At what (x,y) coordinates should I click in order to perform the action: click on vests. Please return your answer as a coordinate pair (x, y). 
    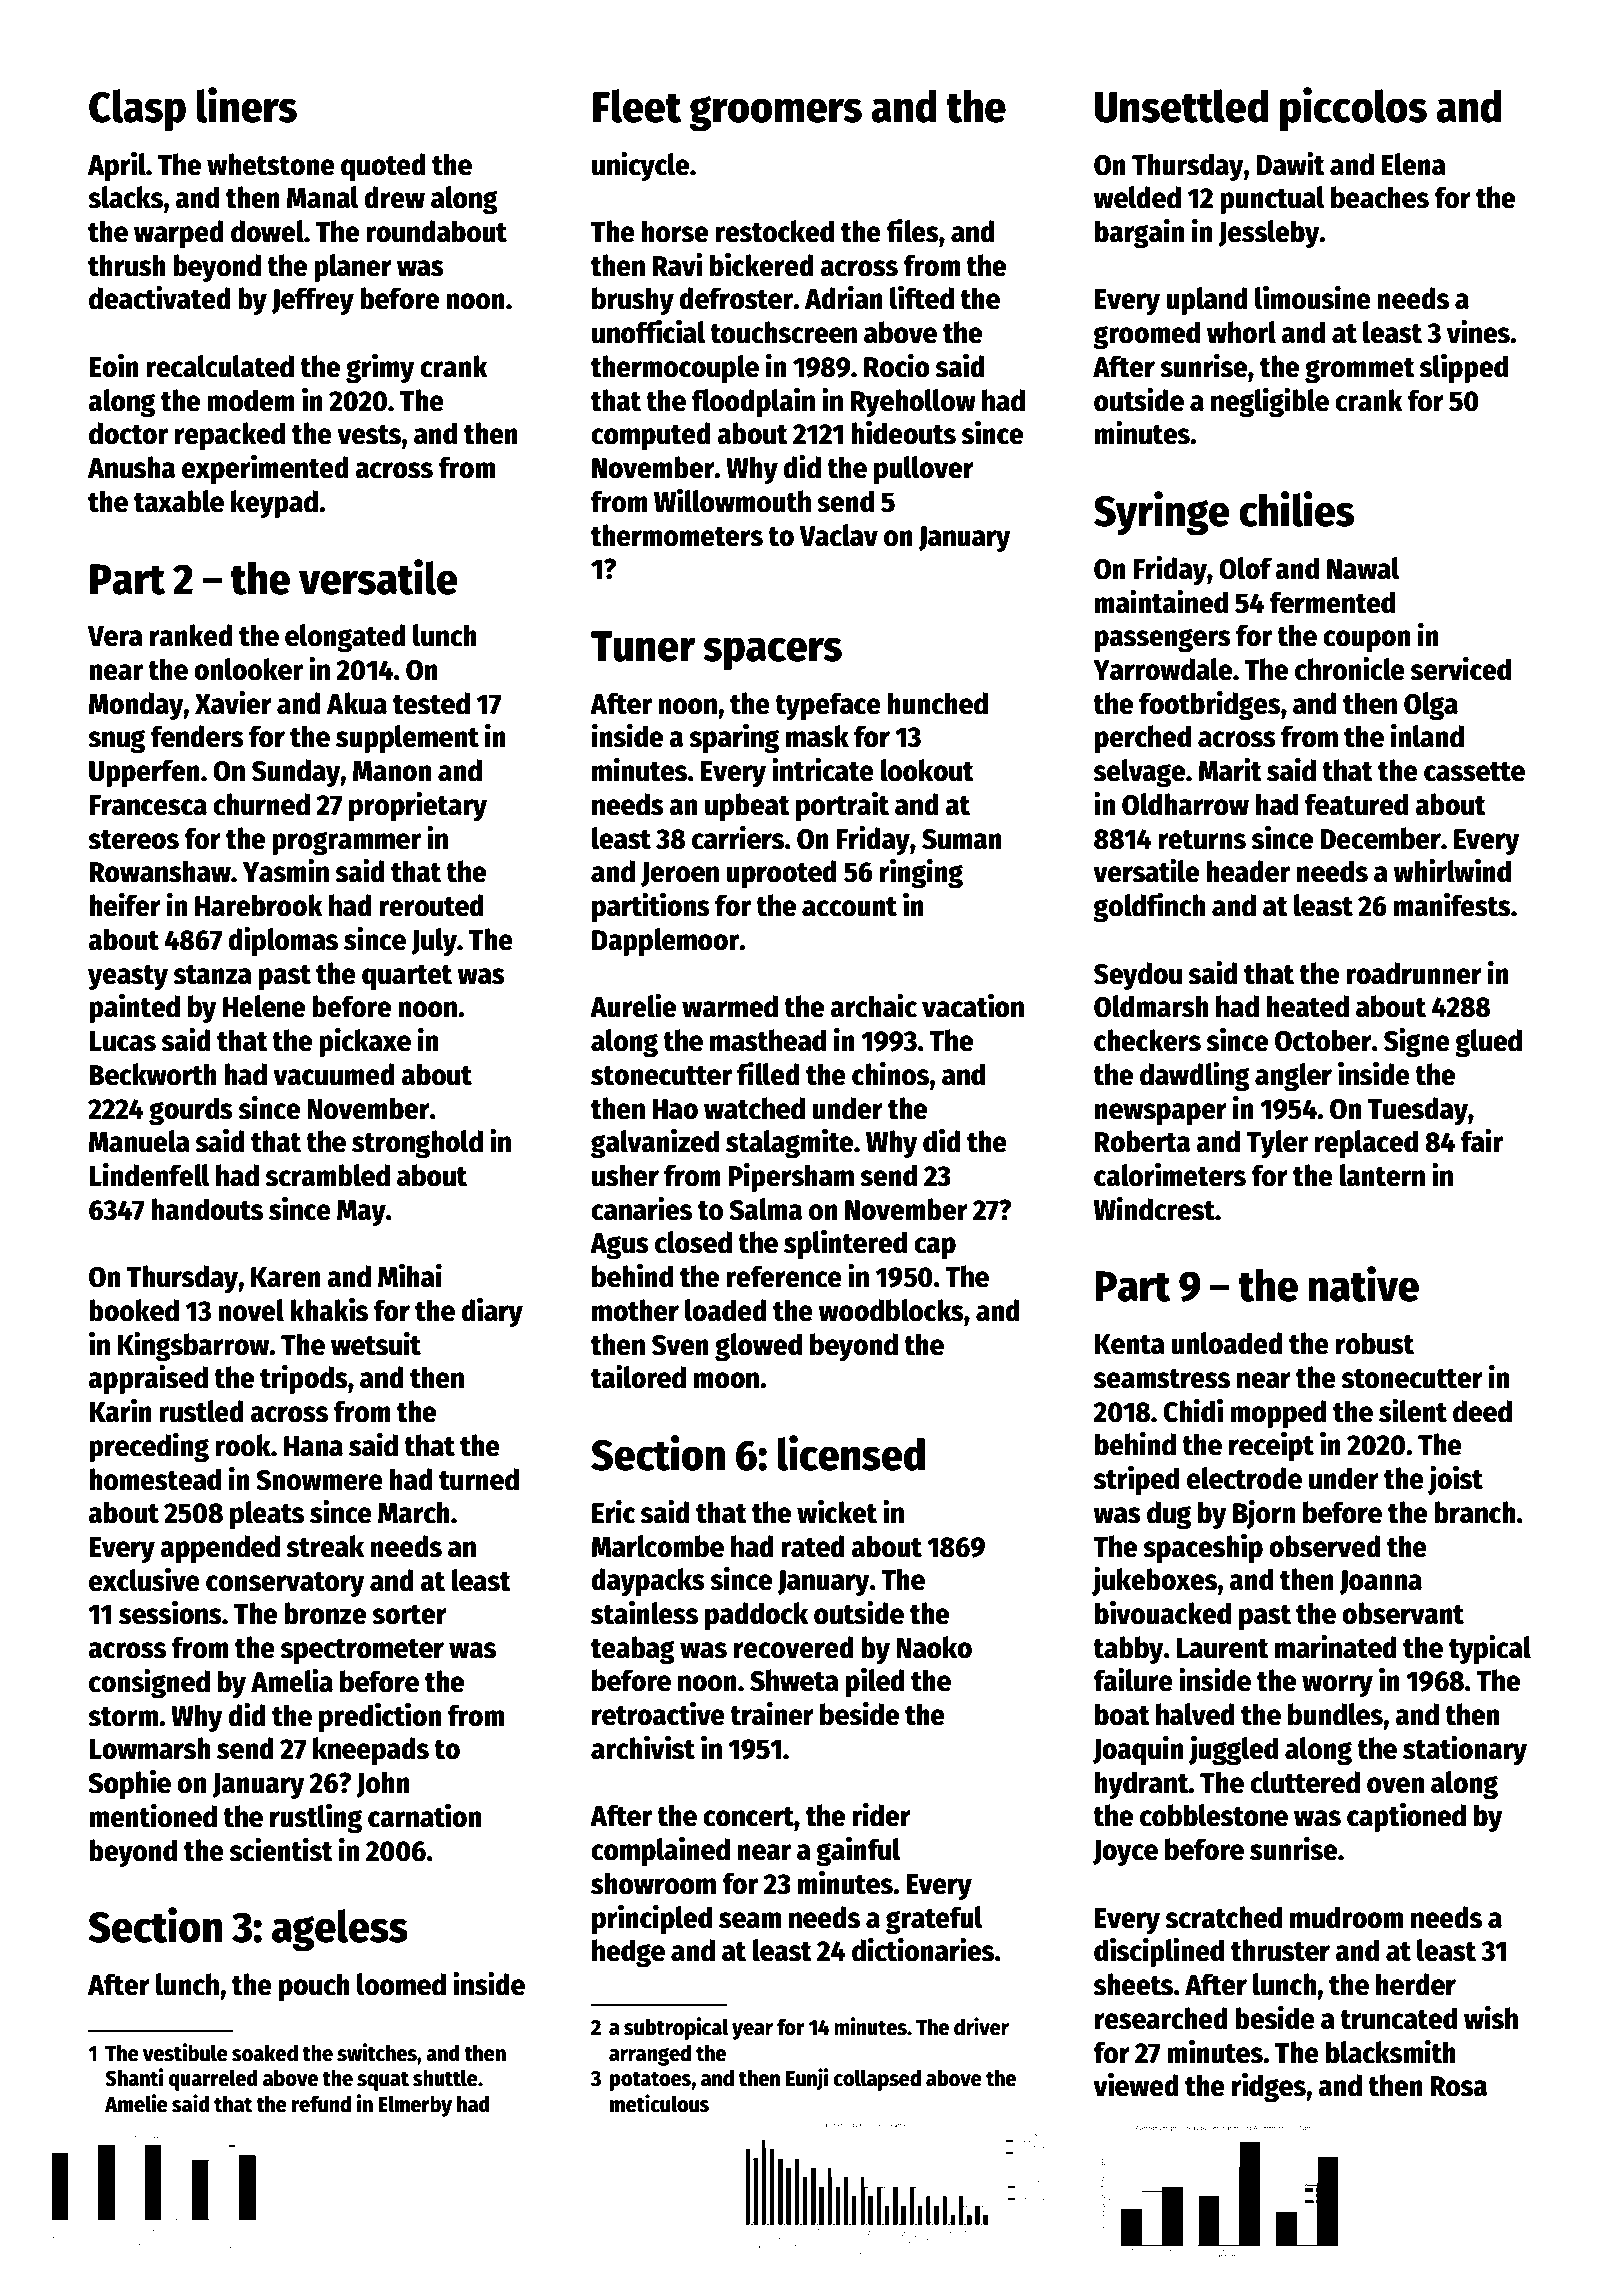
    Looking at the image, I should click on (369, 435).
